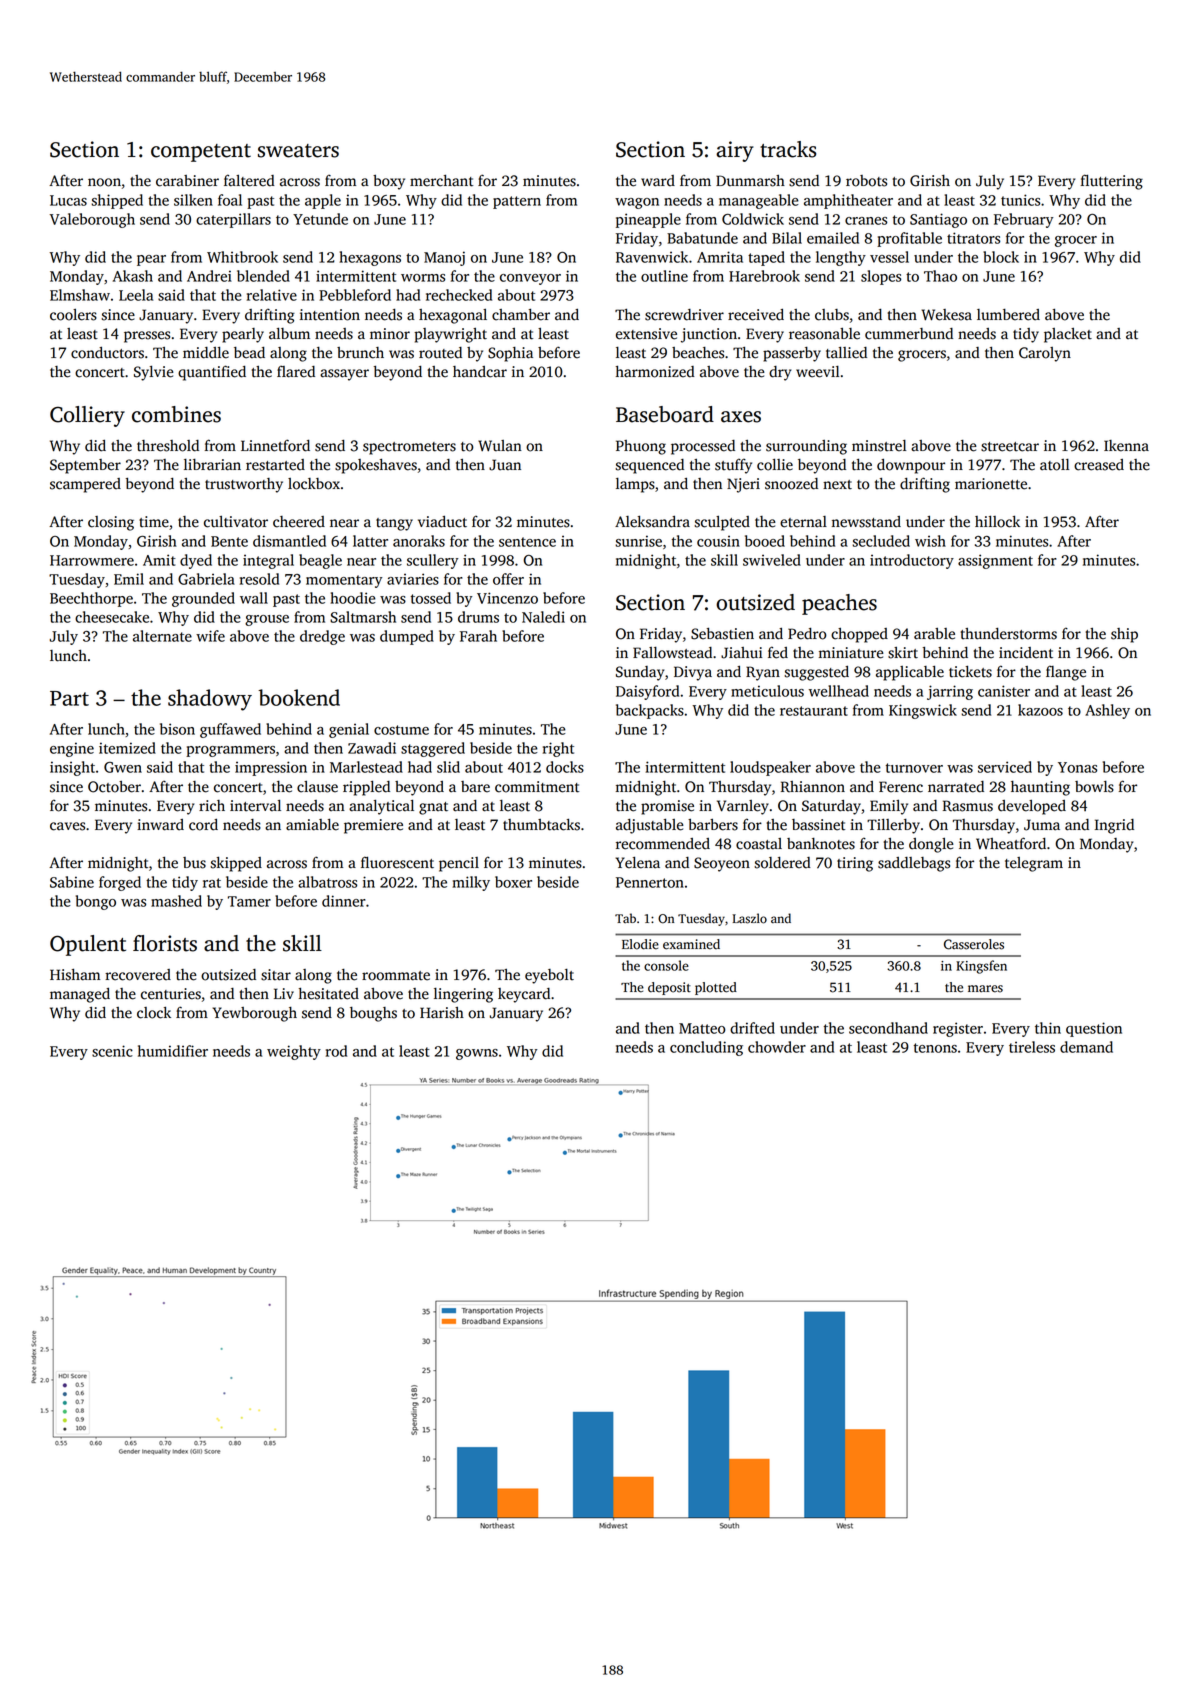  I want to click on Yewborough, so click(254, 1014).
